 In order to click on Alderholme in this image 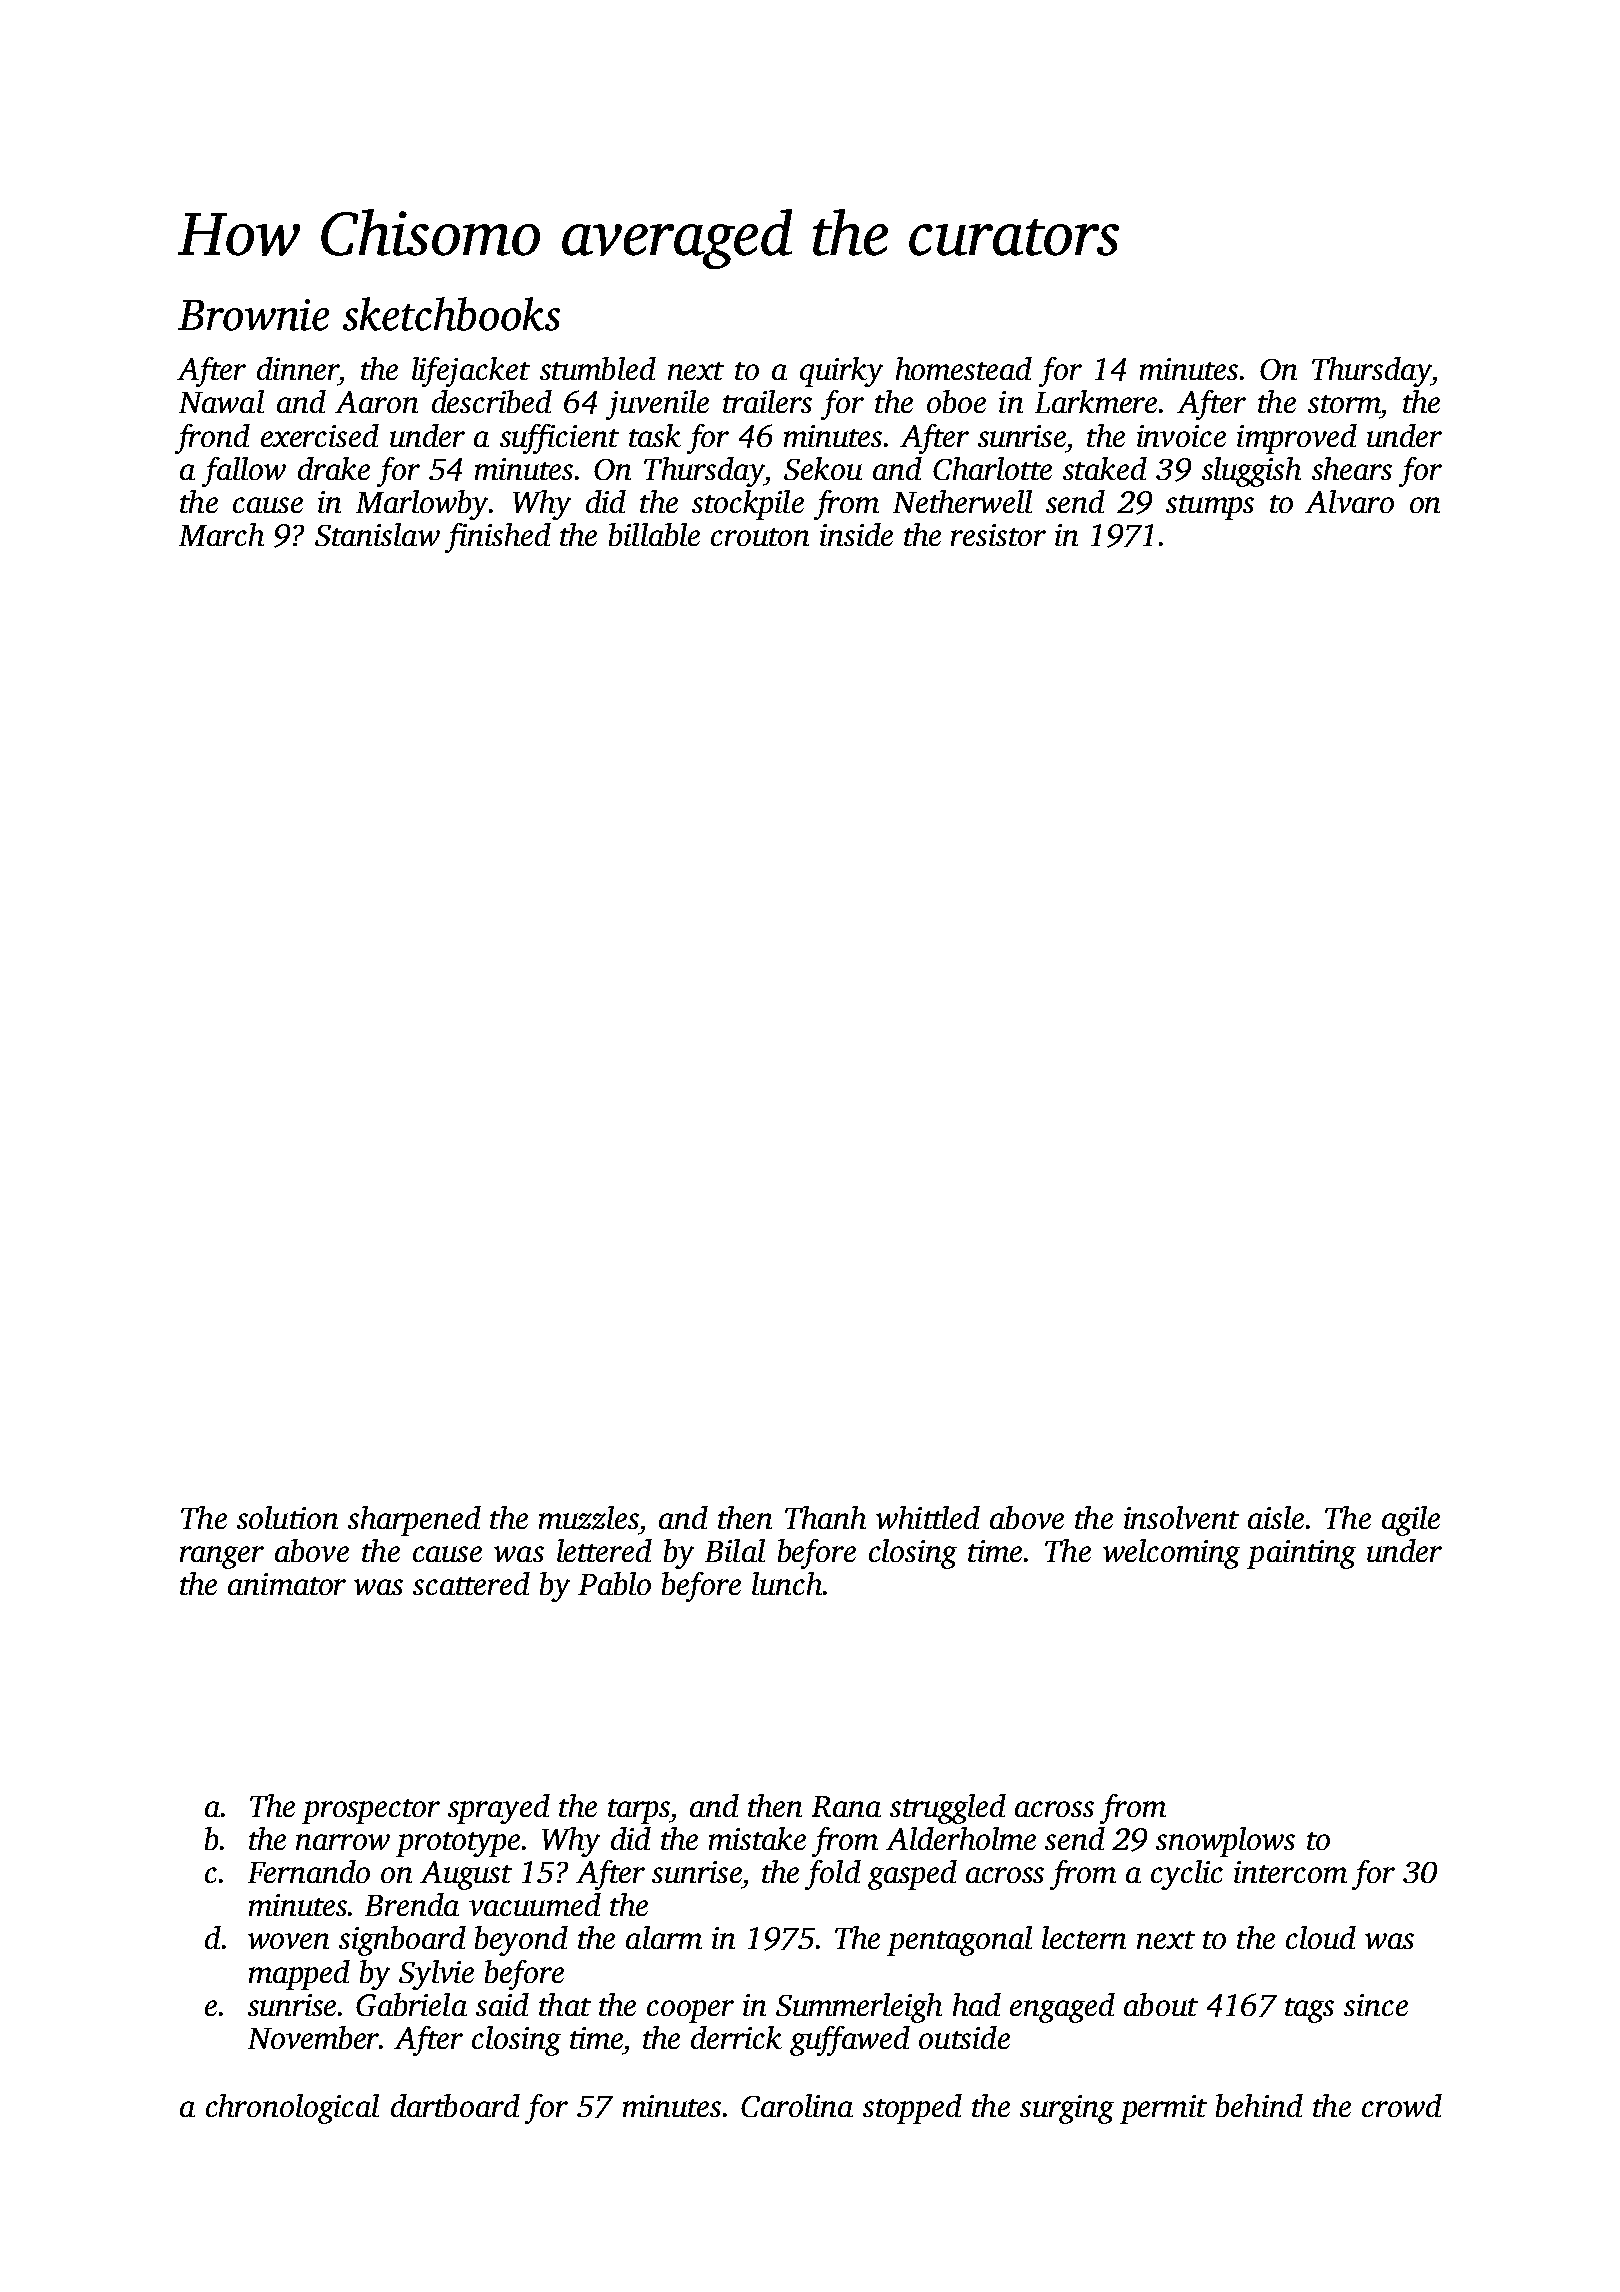, I will do `click(961, 1838)`.
